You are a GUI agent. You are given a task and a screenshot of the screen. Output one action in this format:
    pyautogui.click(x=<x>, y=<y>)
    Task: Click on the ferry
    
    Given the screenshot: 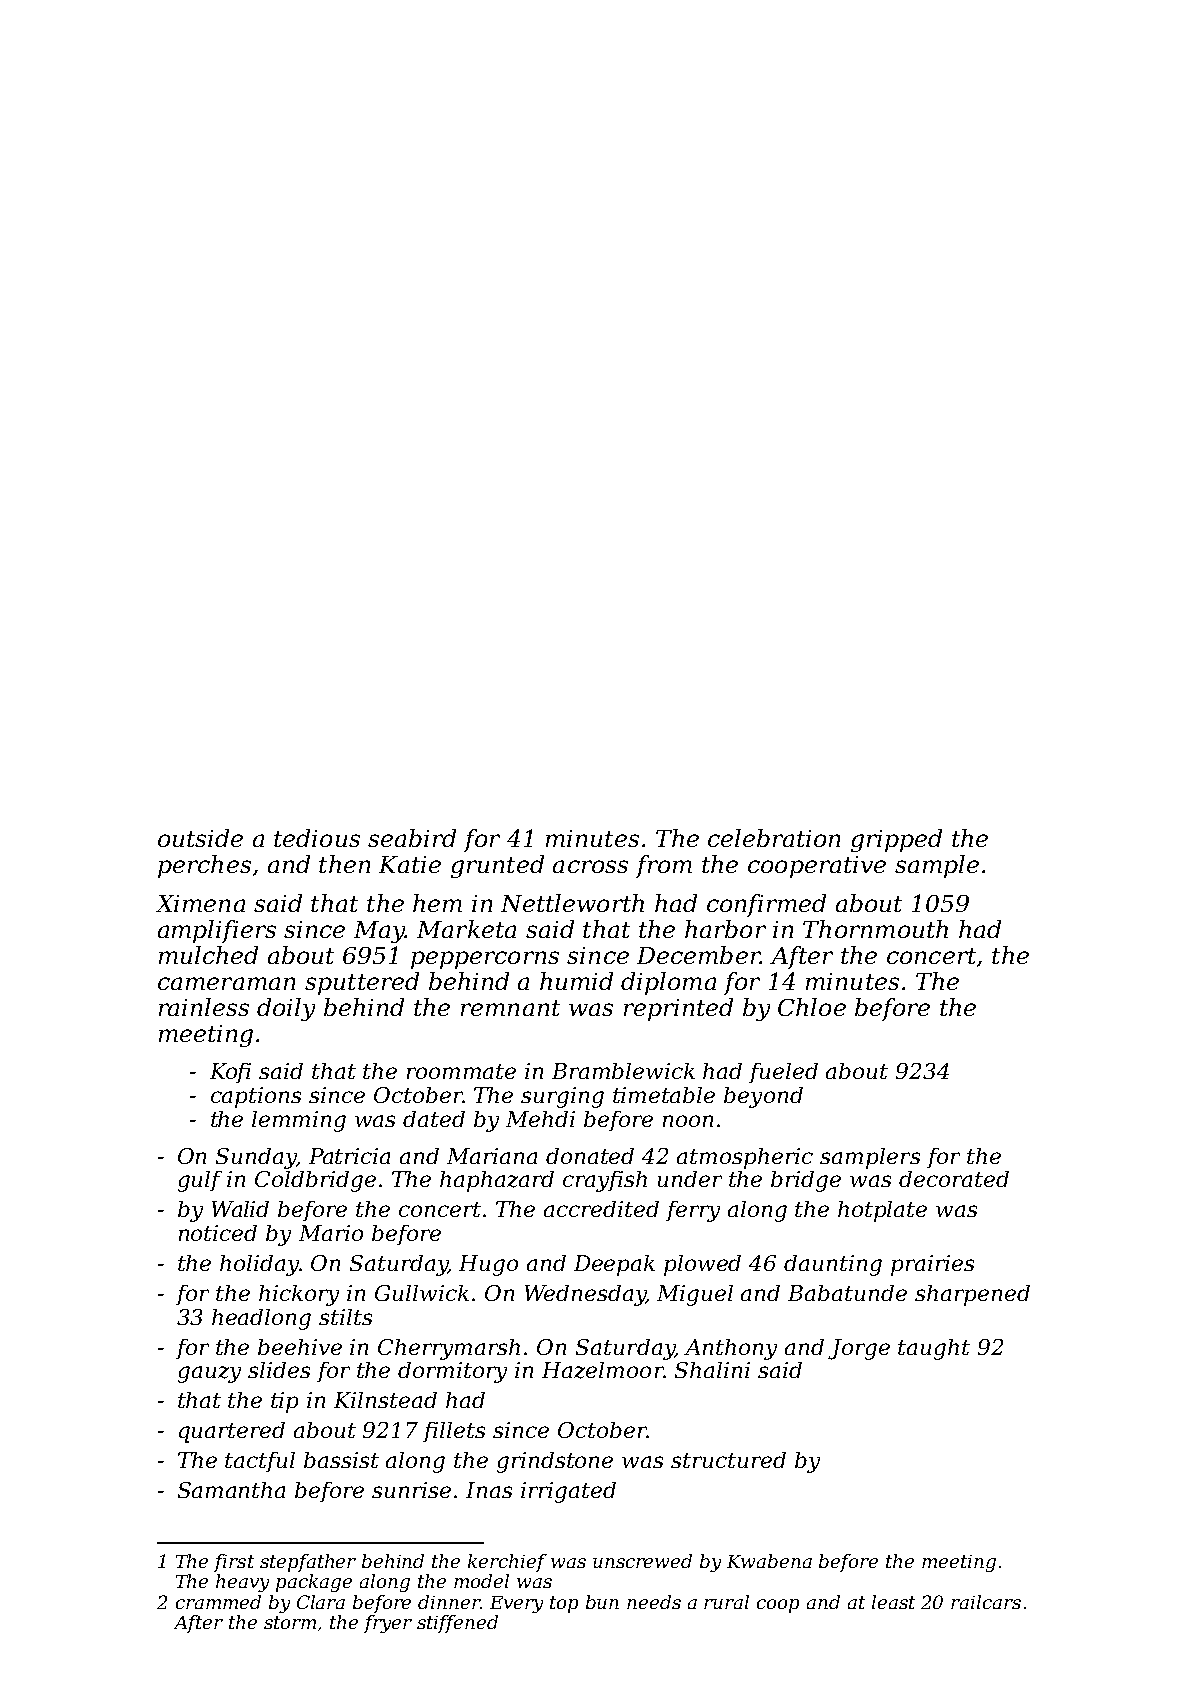 What is the action you would take?
    pyautogui.click(x=693, y=1211)
